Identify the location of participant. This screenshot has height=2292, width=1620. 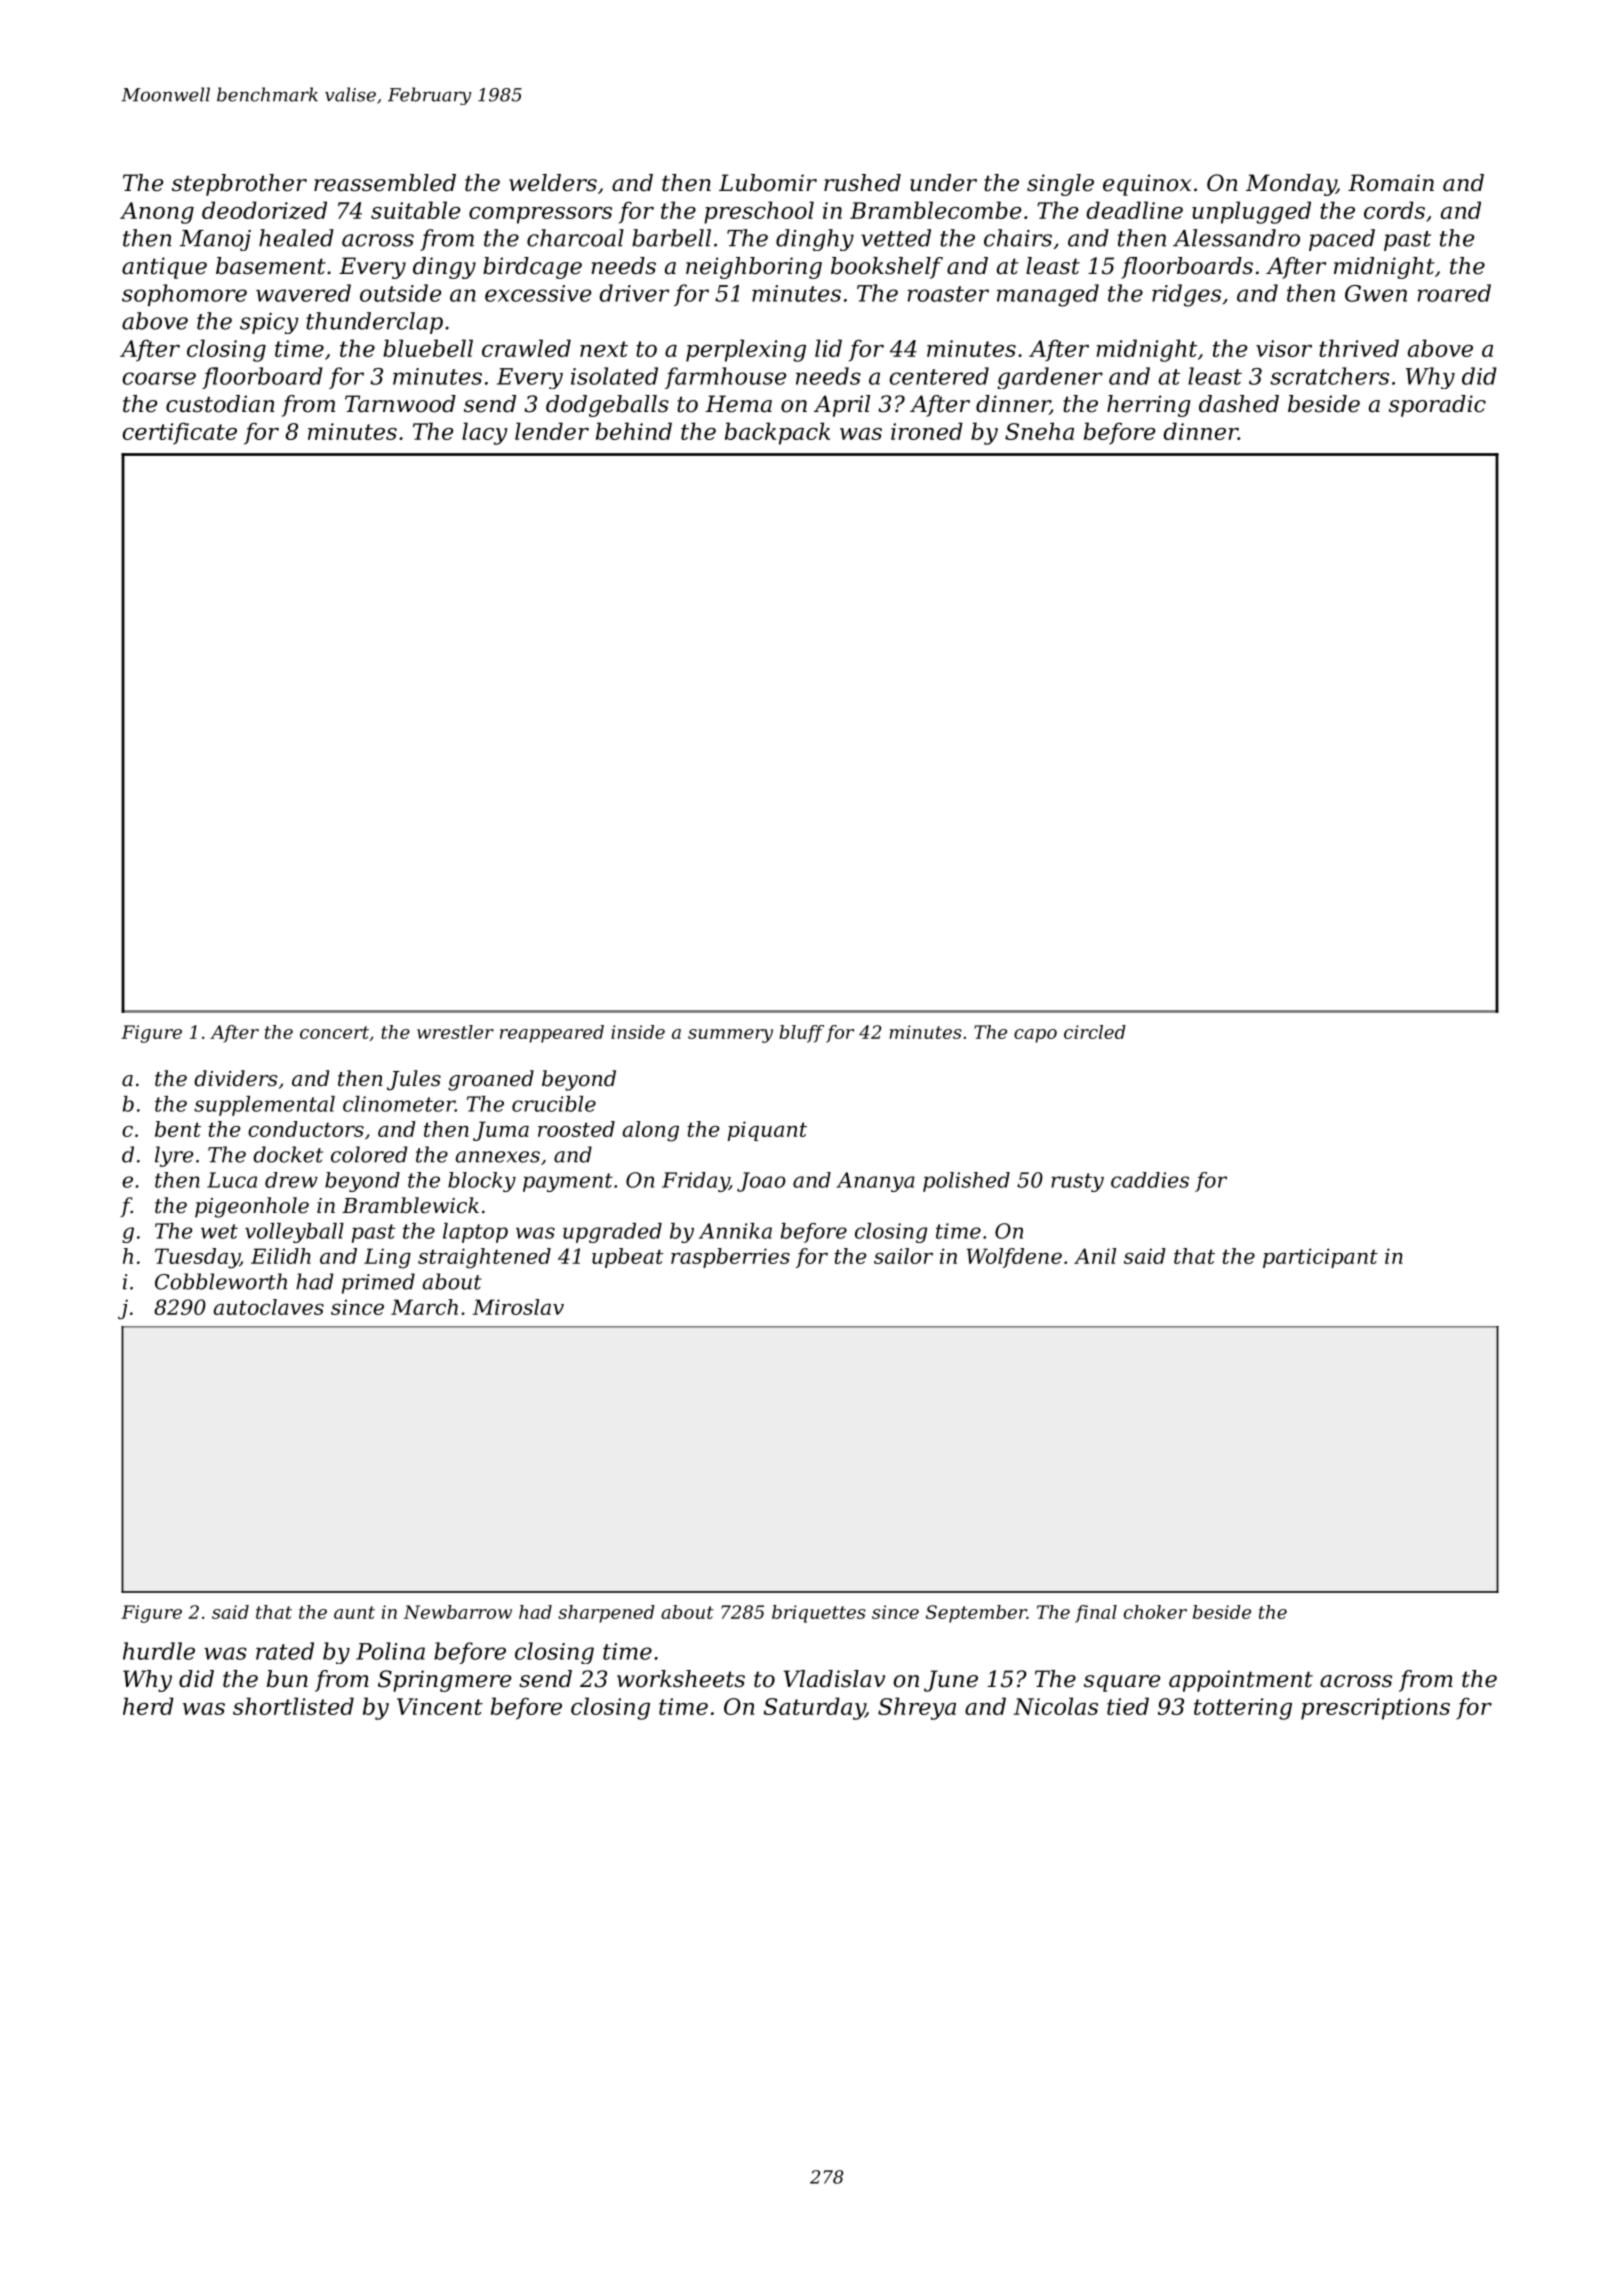
(1320, 1258).
